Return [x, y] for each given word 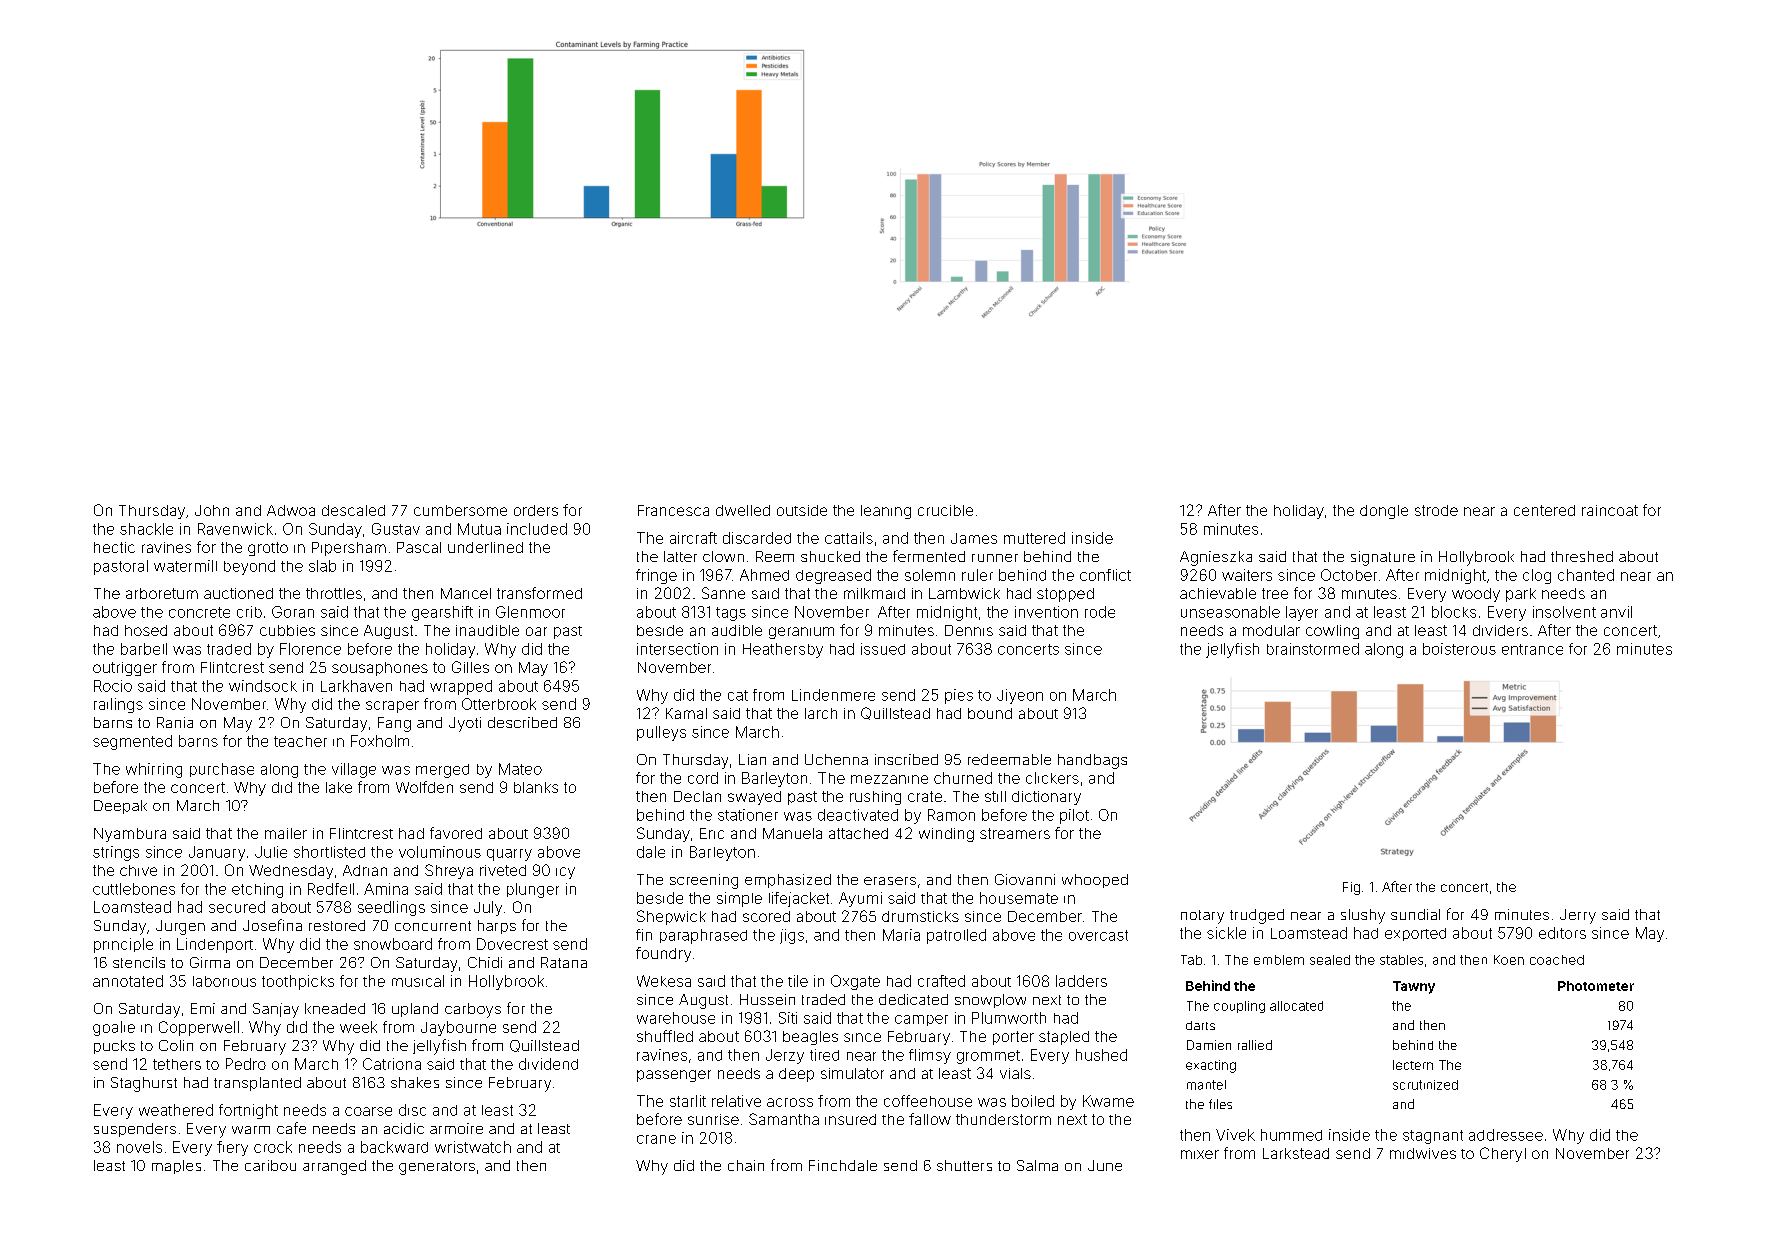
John [212, 510]
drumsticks [920, 916]
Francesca [673, 510]
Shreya [449, 871]
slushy [1363, 916]
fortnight [248, 1111]
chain [746, 1165]
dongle [1384, 512]
